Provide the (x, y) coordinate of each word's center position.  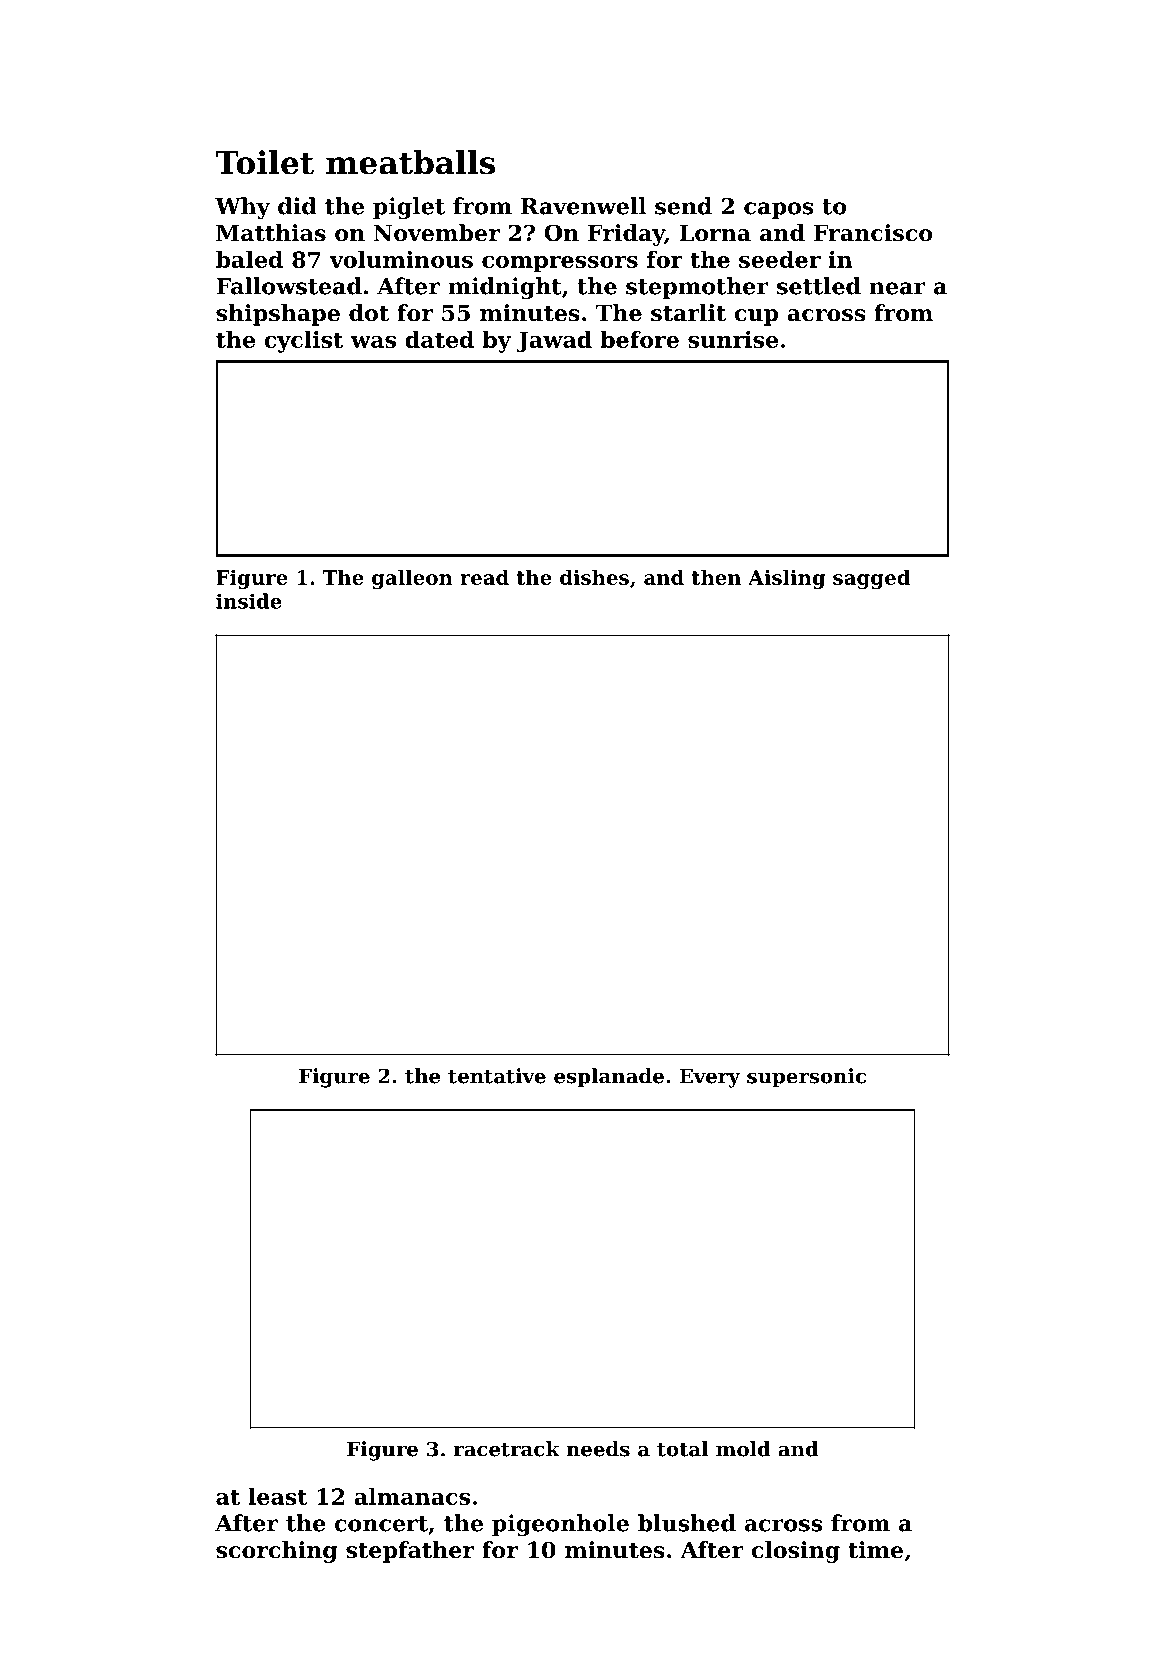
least (278, 1496)
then (716, 577)
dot (369, 313)
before (639, 339)
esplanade (609, 1078)
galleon (412, 579)
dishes (594, 577)
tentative (497, 1076)
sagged (871, 579)
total (682, 1449)
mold (743, 1449)
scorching (276, 1552)
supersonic (806, 1078)
